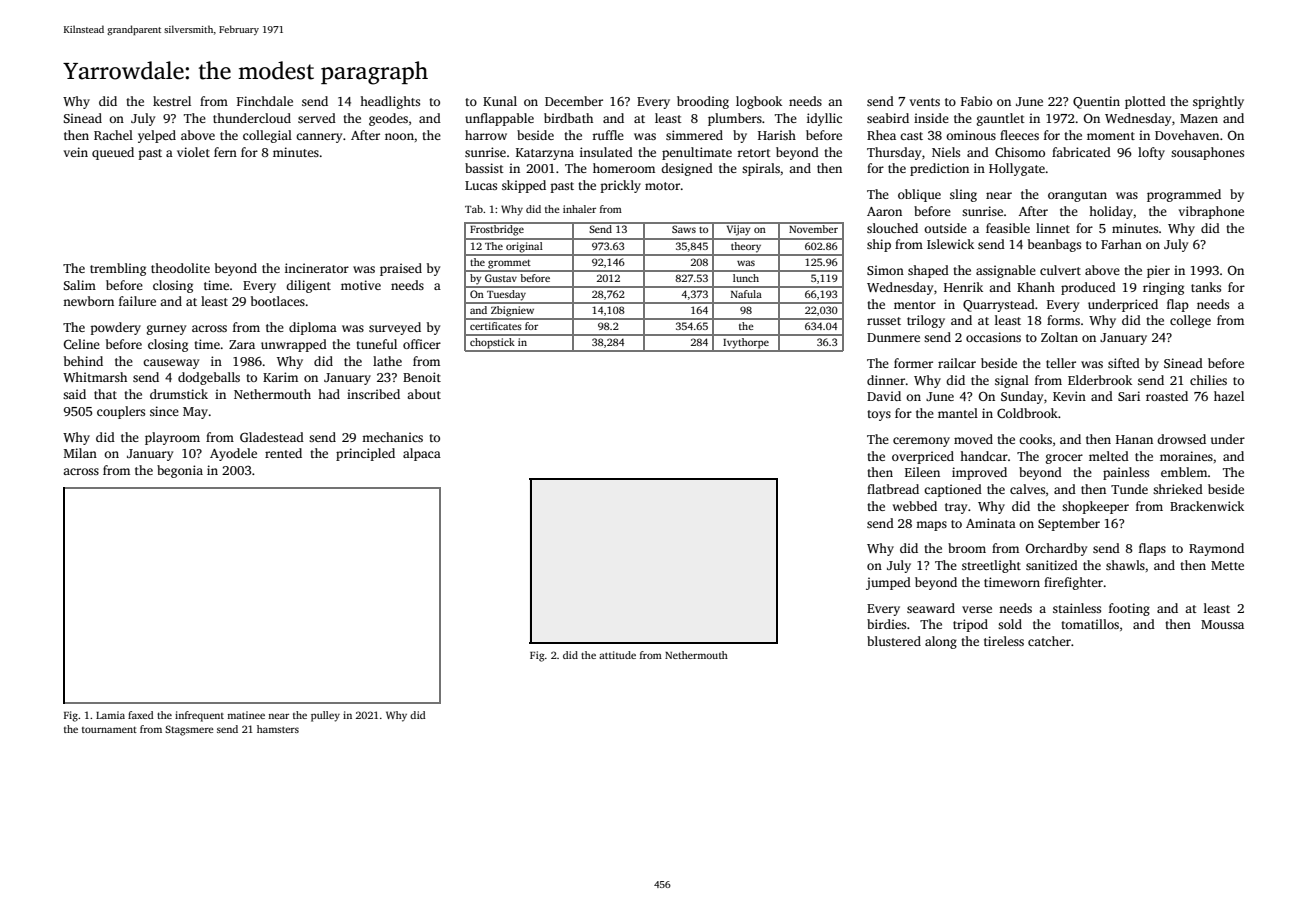 This image has height=924, width=1308. Describe the element at coordinates (976, 101) in the image. I see `Fabio` at that location.
